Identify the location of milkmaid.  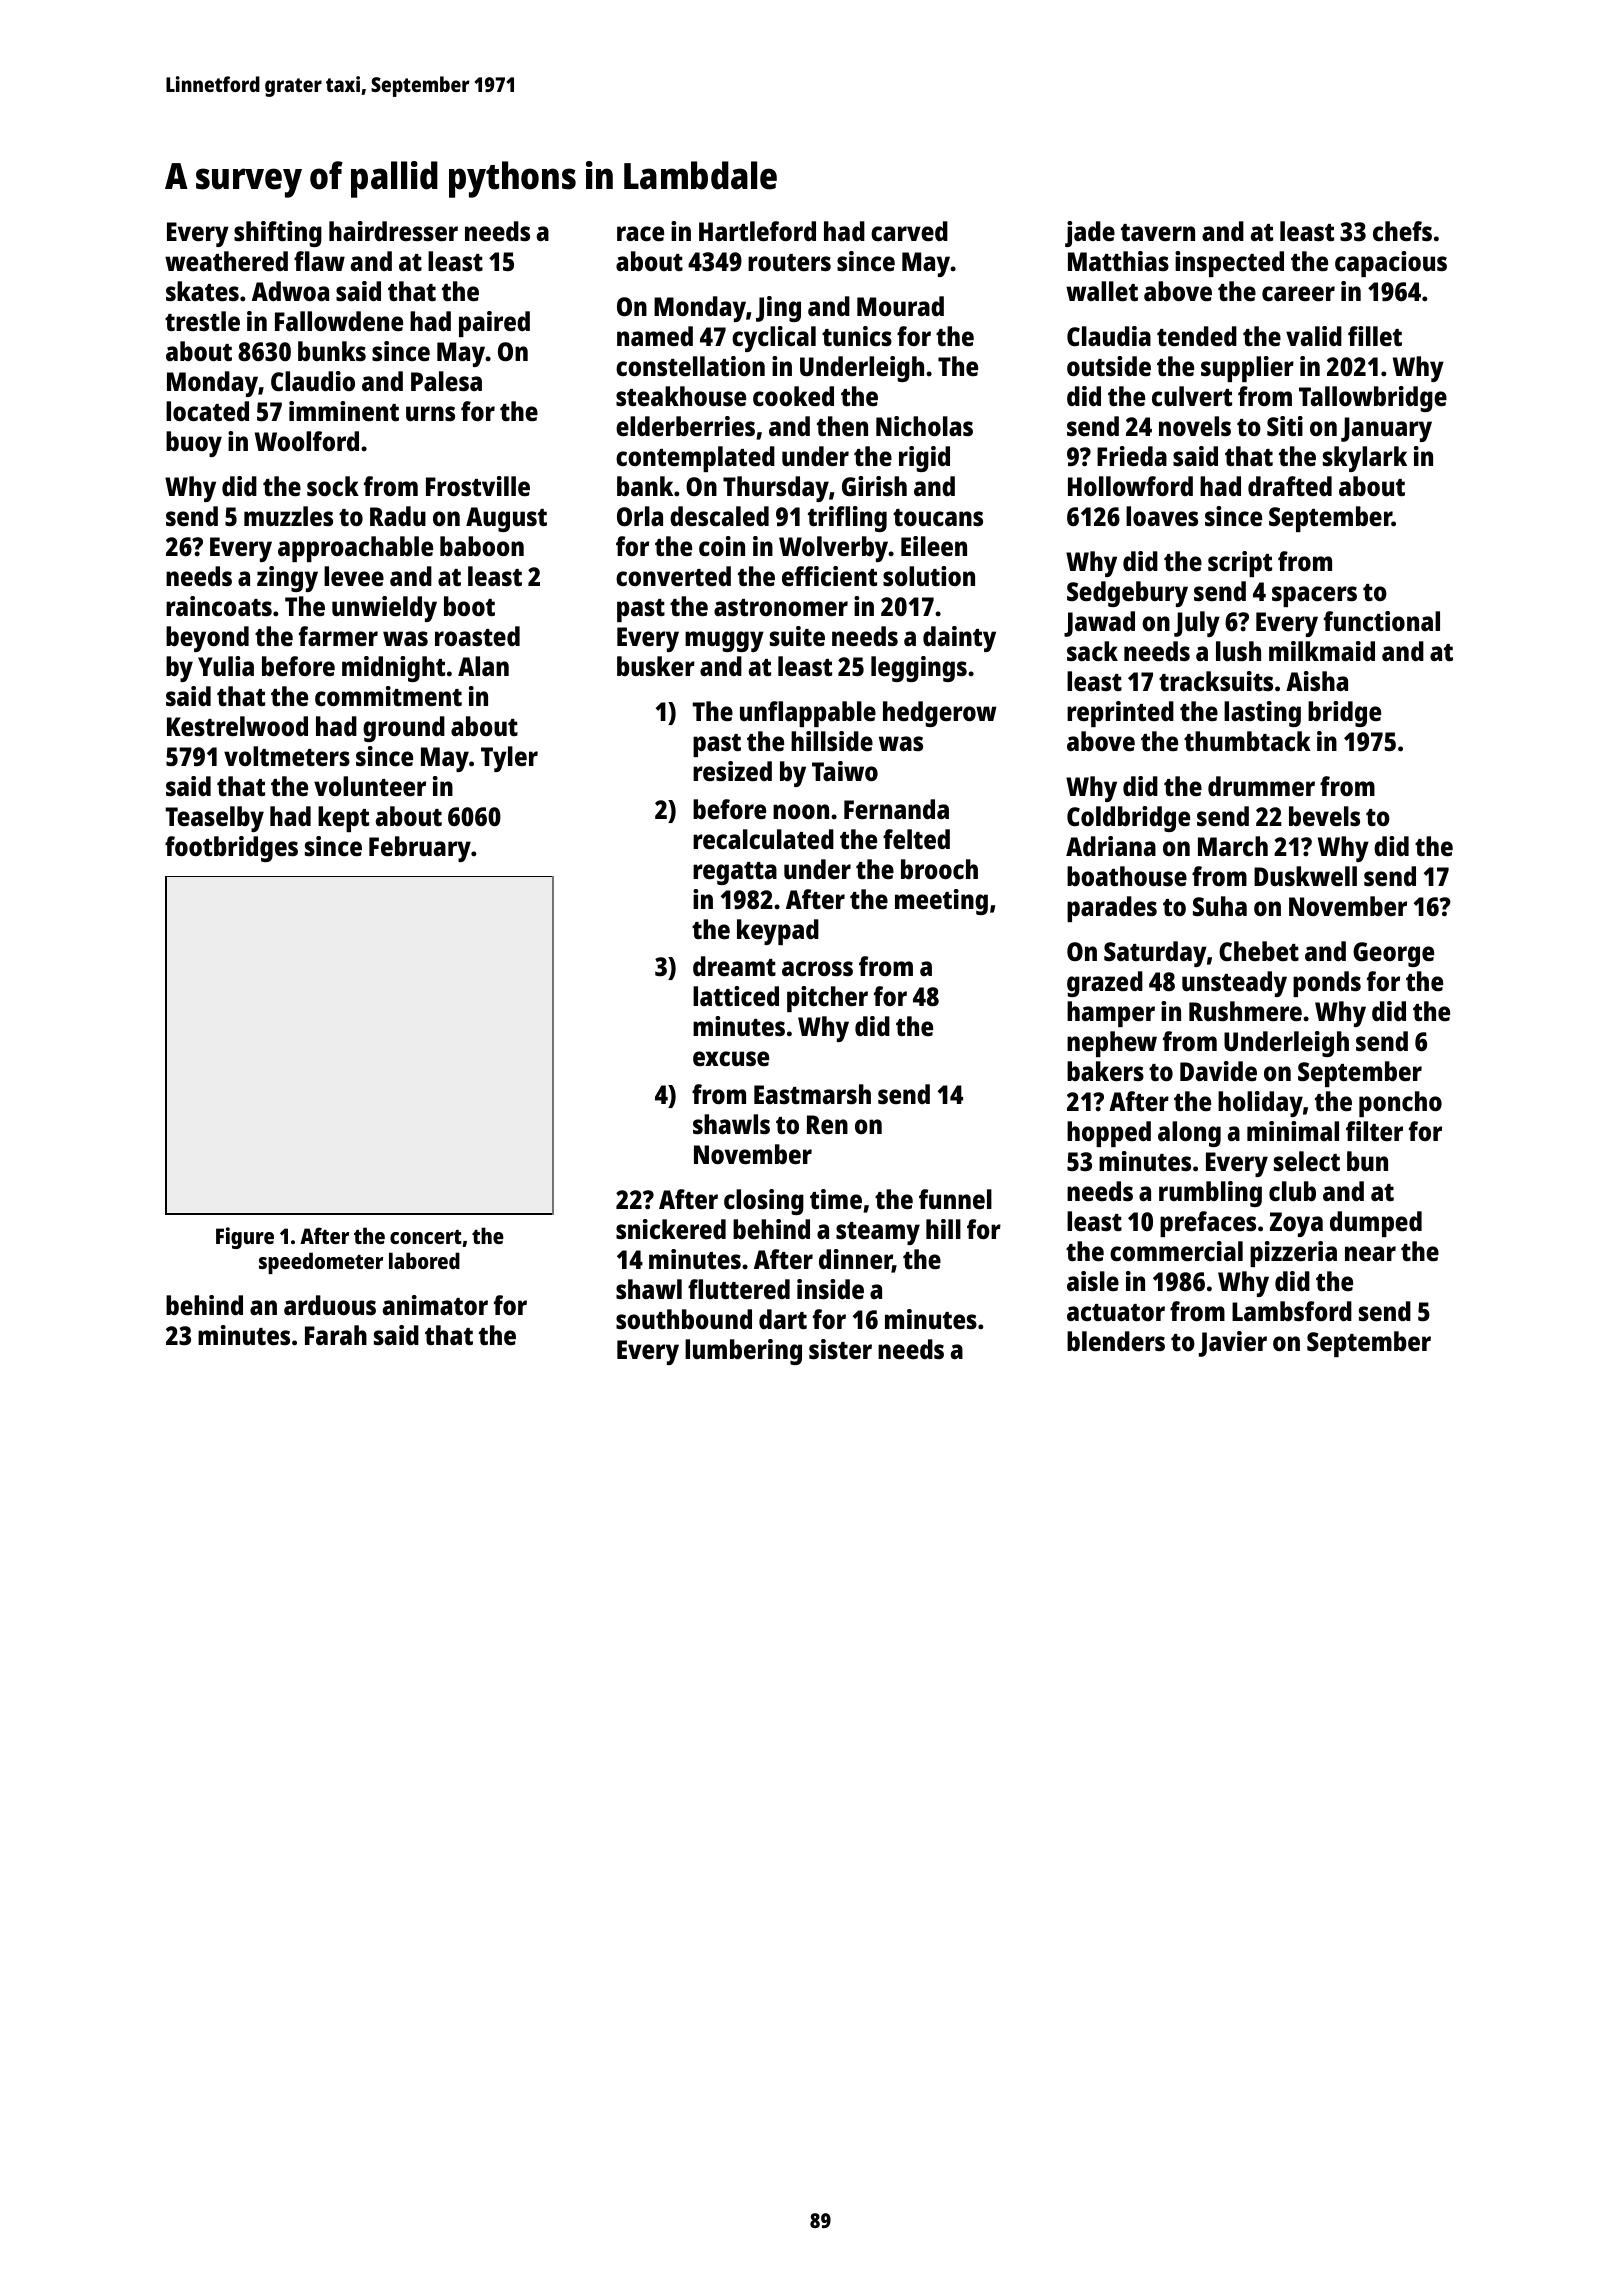
(1322, 651).
